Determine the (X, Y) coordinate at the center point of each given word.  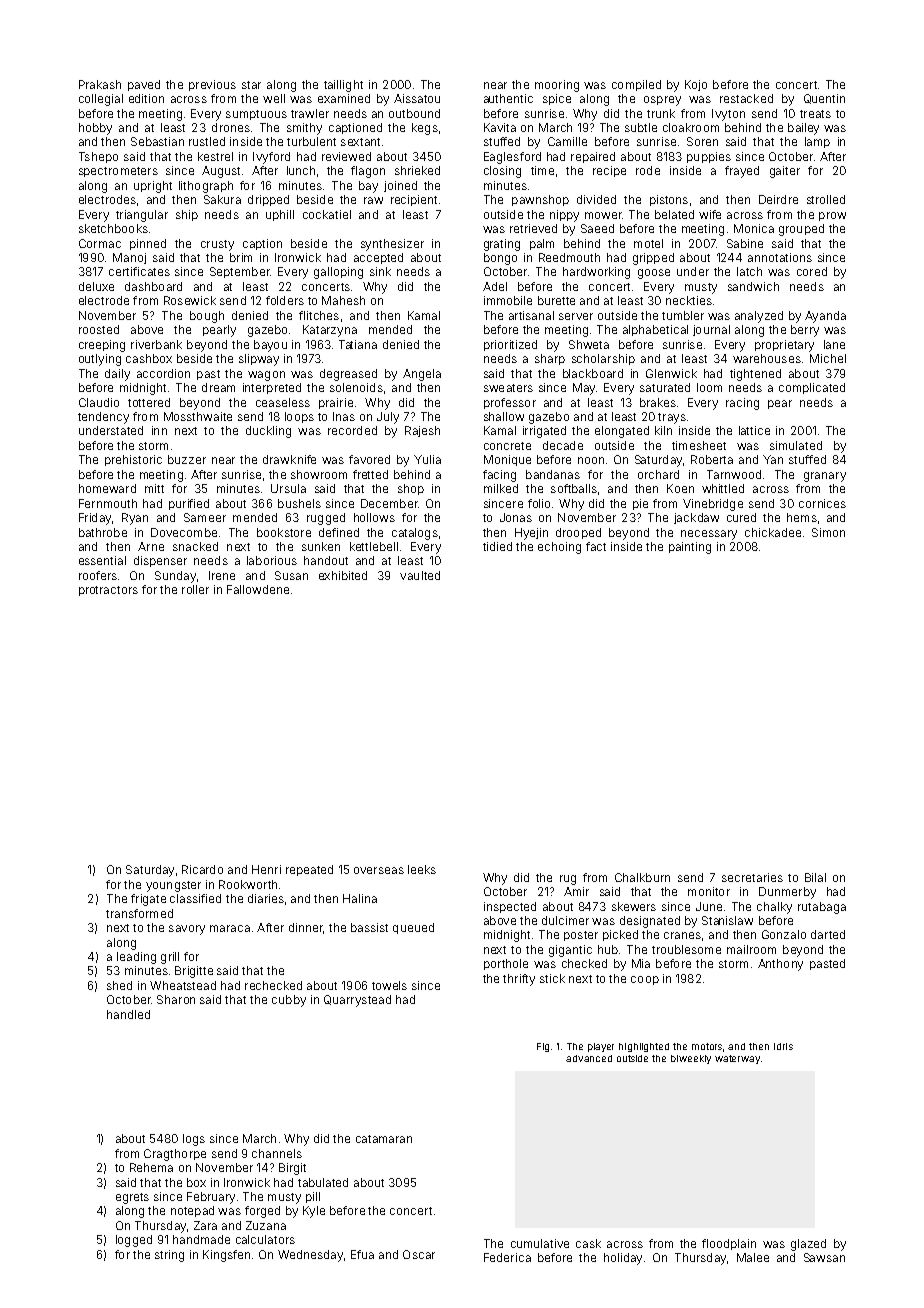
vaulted (420, 575)
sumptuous (256, 115)
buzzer (187, 459)
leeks (422, 869)
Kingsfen (226, 1256)
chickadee (773, 532)
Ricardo (202, 869)
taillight (343, 86)
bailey (803, 129)
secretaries (752, 877)
